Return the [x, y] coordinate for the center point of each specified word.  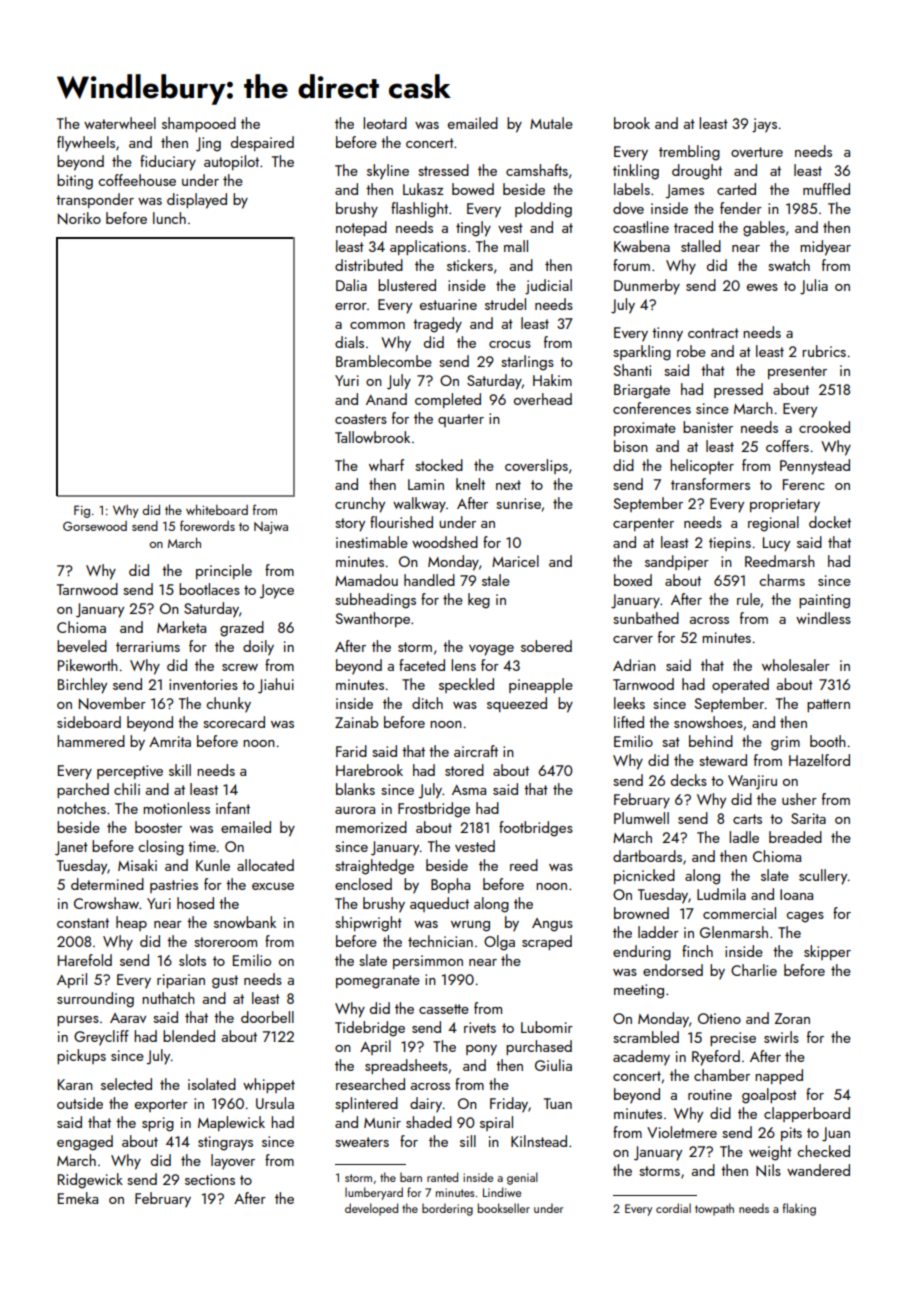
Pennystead [815, 467]
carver [633, 639]
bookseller [504, 1208]
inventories [203, 684]
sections [210, 1179]
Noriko [79, 218]
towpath [714, 1209]
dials [349, 342]
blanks [355, 789]
